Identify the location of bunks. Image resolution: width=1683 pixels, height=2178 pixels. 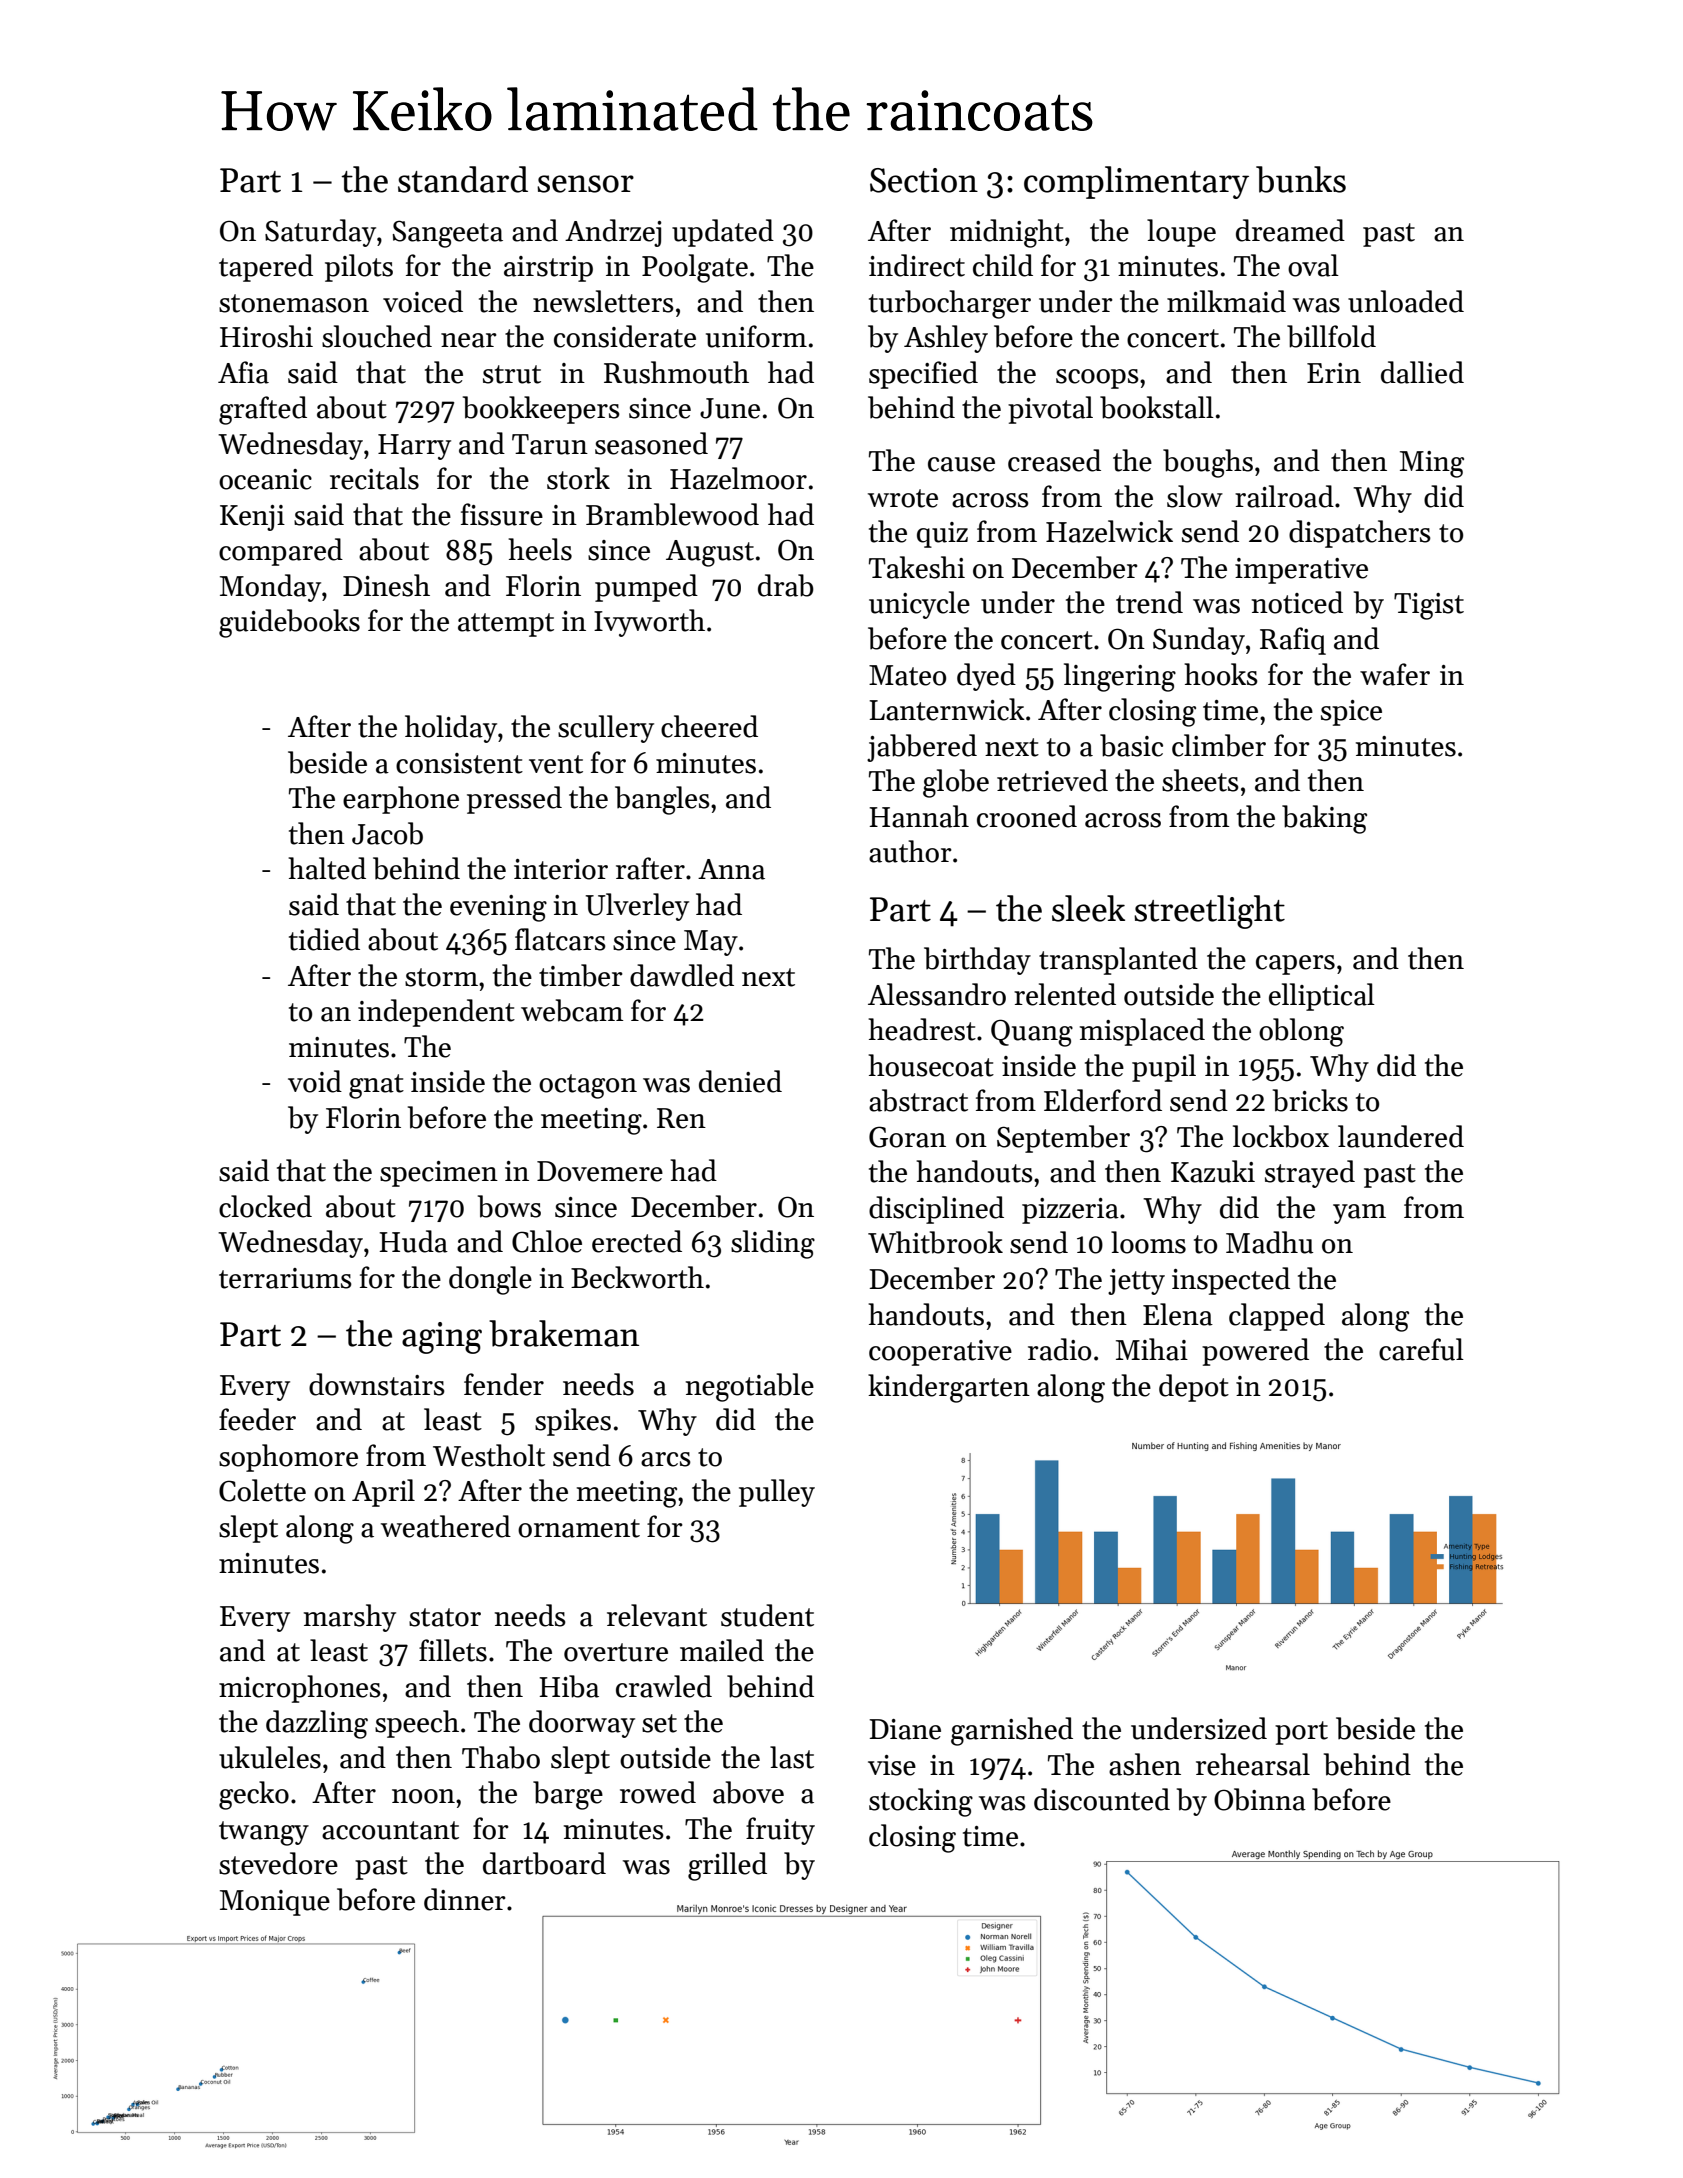
(1301, 179).
